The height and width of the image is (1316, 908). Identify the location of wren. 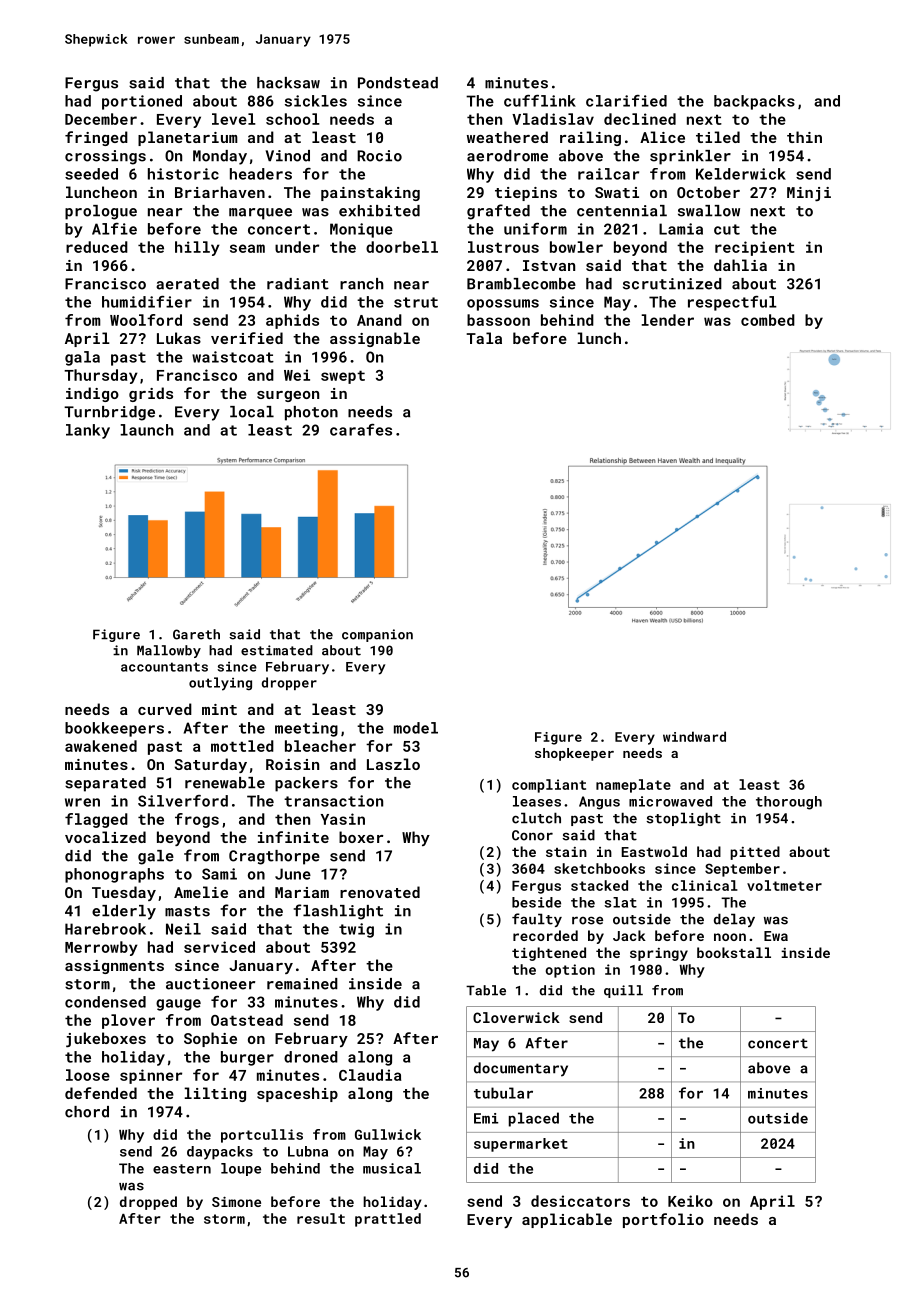
(82, 802).
